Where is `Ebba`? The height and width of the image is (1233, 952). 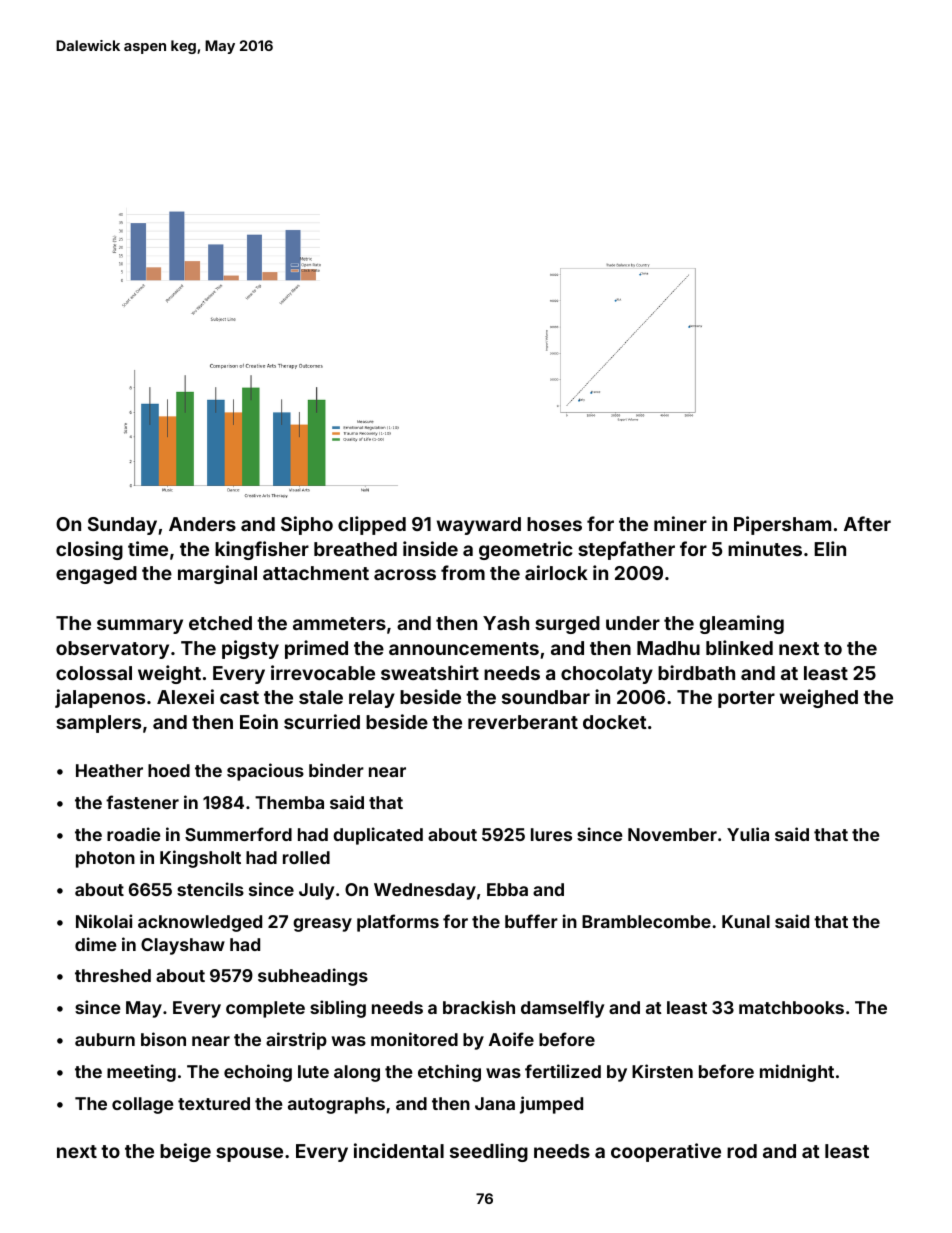 Ebba is located at coordinates (507, 889).
